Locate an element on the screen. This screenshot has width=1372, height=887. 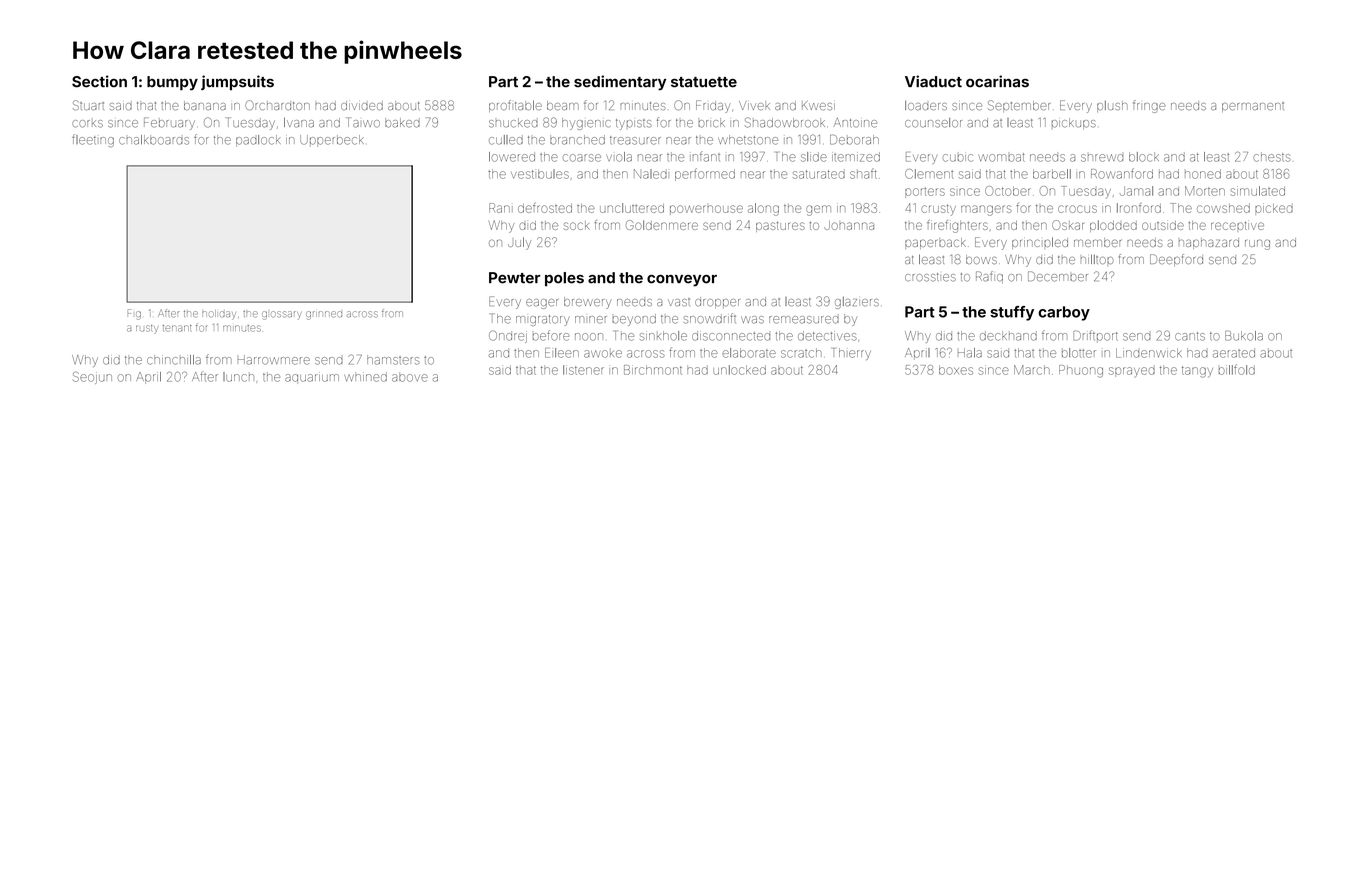
sinkhole is located at coordinates (663, 336).
